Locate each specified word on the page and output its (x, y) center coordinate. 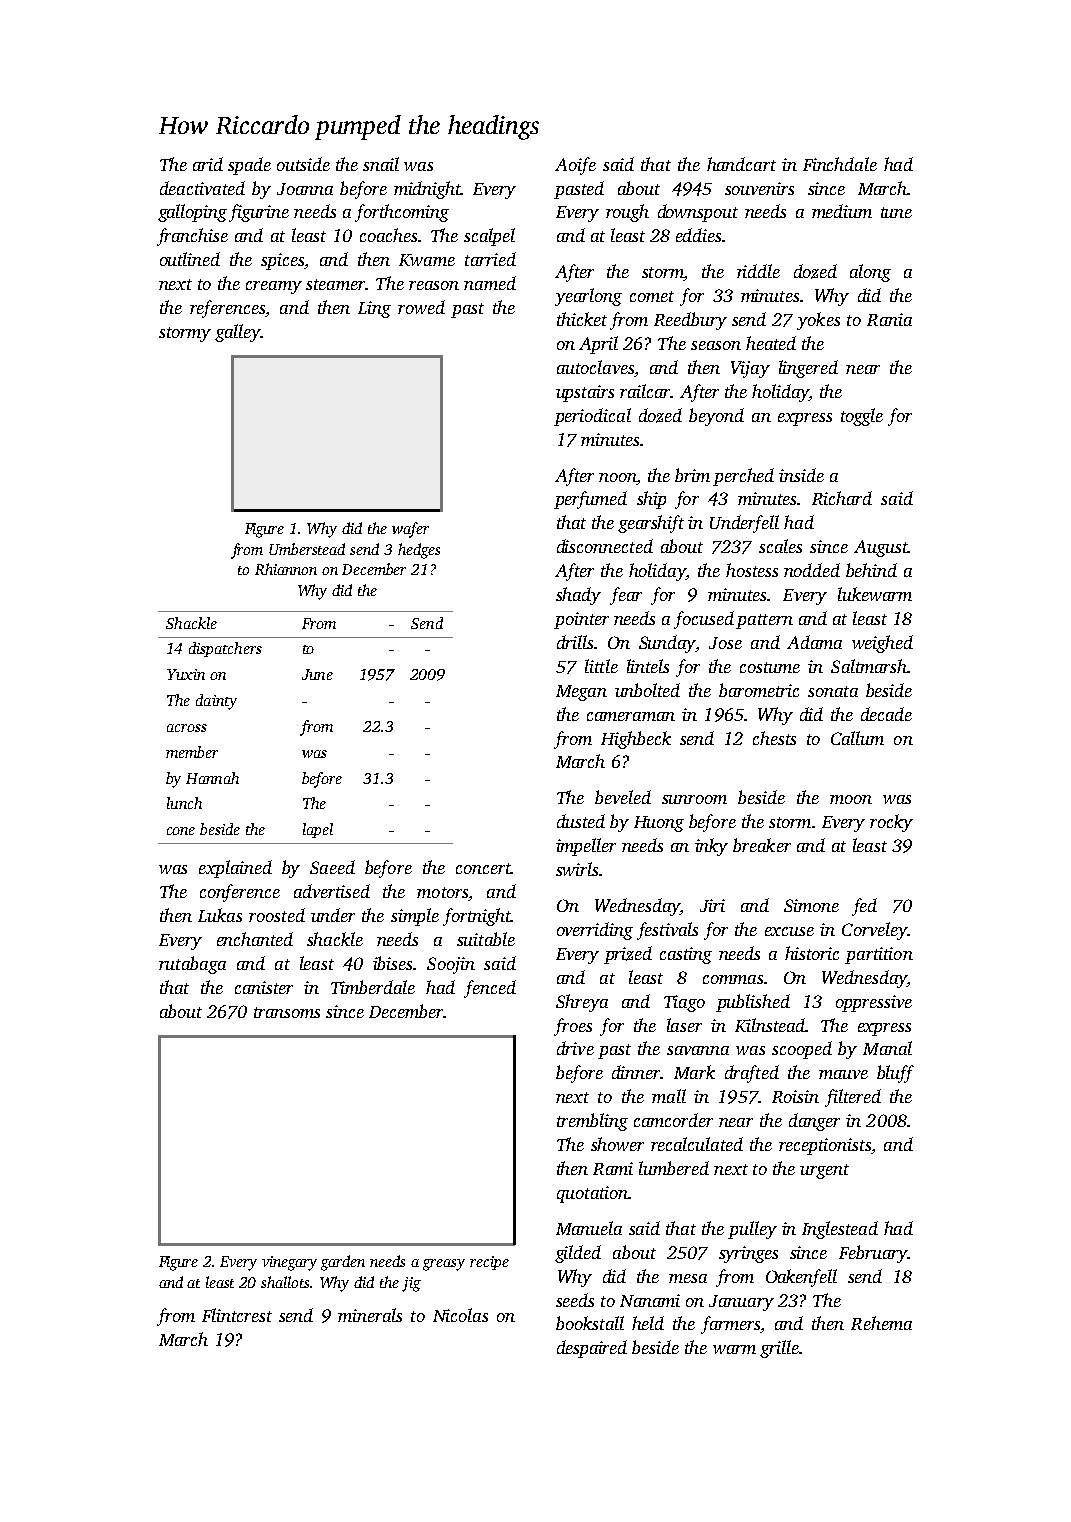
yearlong (588, 297)
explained (235, 869)
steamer (335, 284)
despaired (592, 1349)
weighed (882, 644)
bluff (895, 1074)
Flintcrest (237, 1315)
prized (628, 955)
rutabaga (192, 965)
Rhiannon (286, 569)
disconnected (605, 546)
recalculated (697, 1144)
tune (896, 212)
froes (573, 1027)
